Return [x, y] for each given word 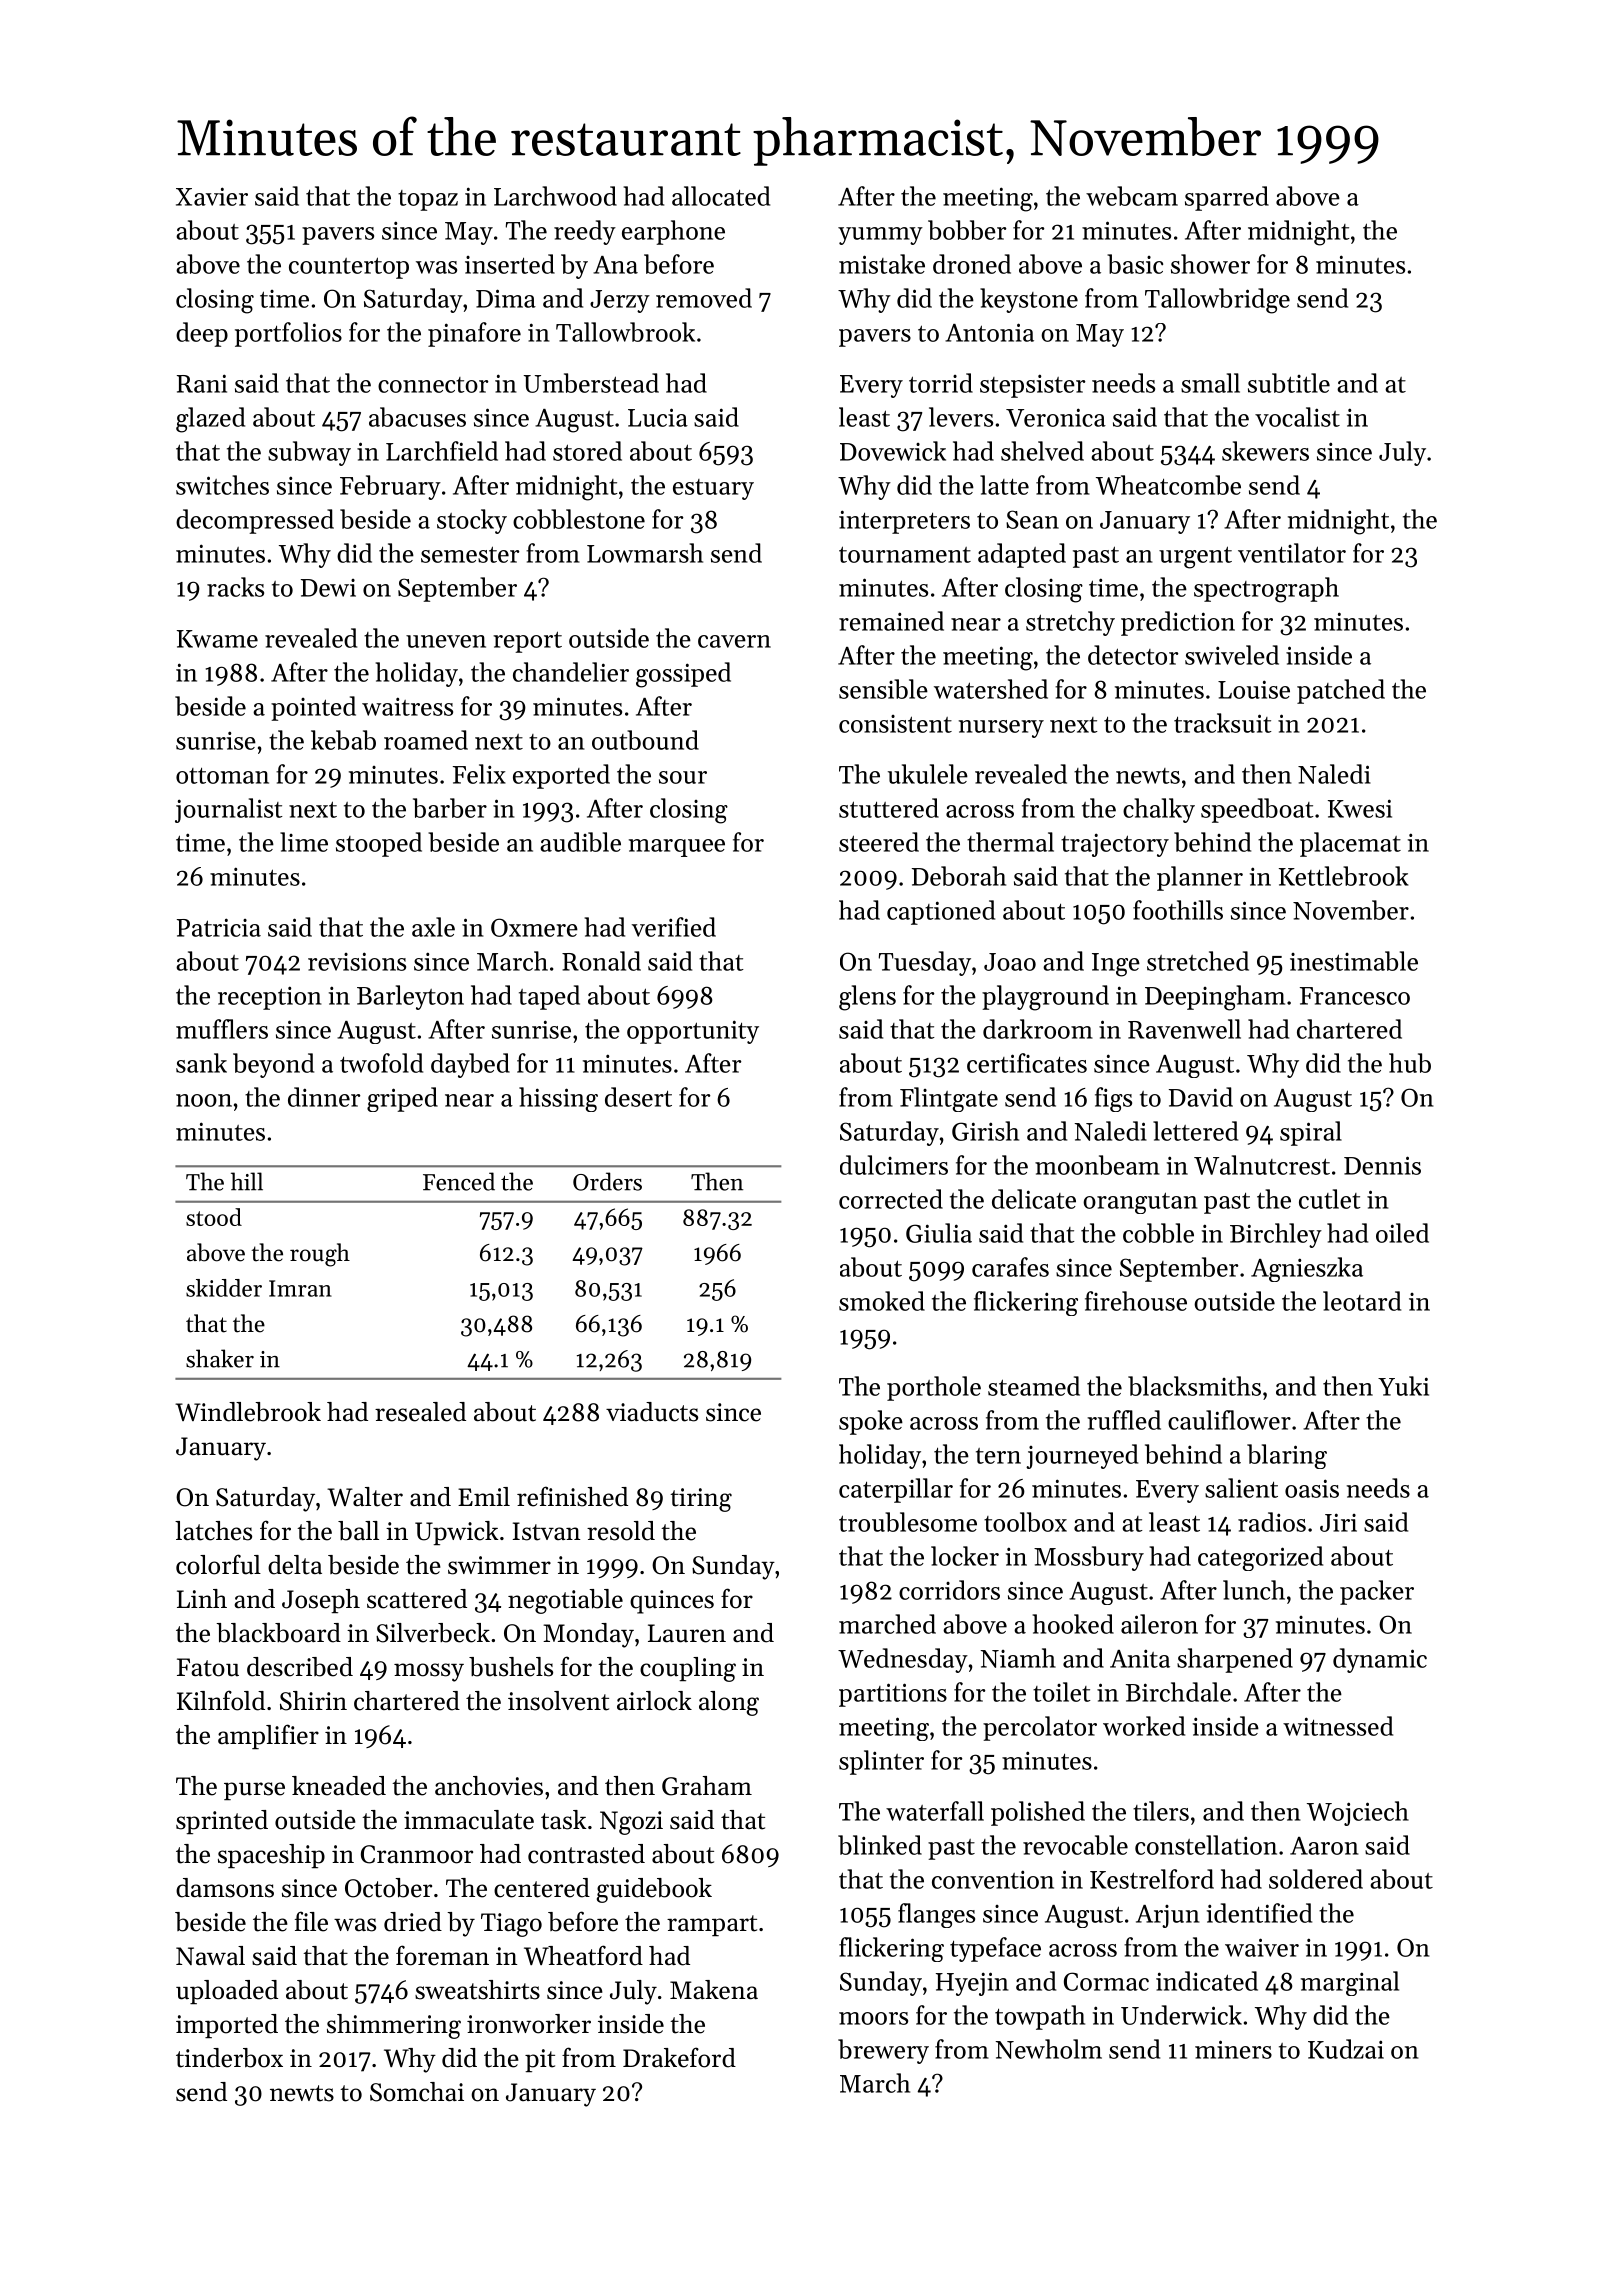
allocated [721, 196]
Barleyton [410, 997]
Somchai [417, 2092]
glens [867, 998]
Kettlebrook [1343, 876]
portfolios [288, 334]
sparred [1227, 198]
